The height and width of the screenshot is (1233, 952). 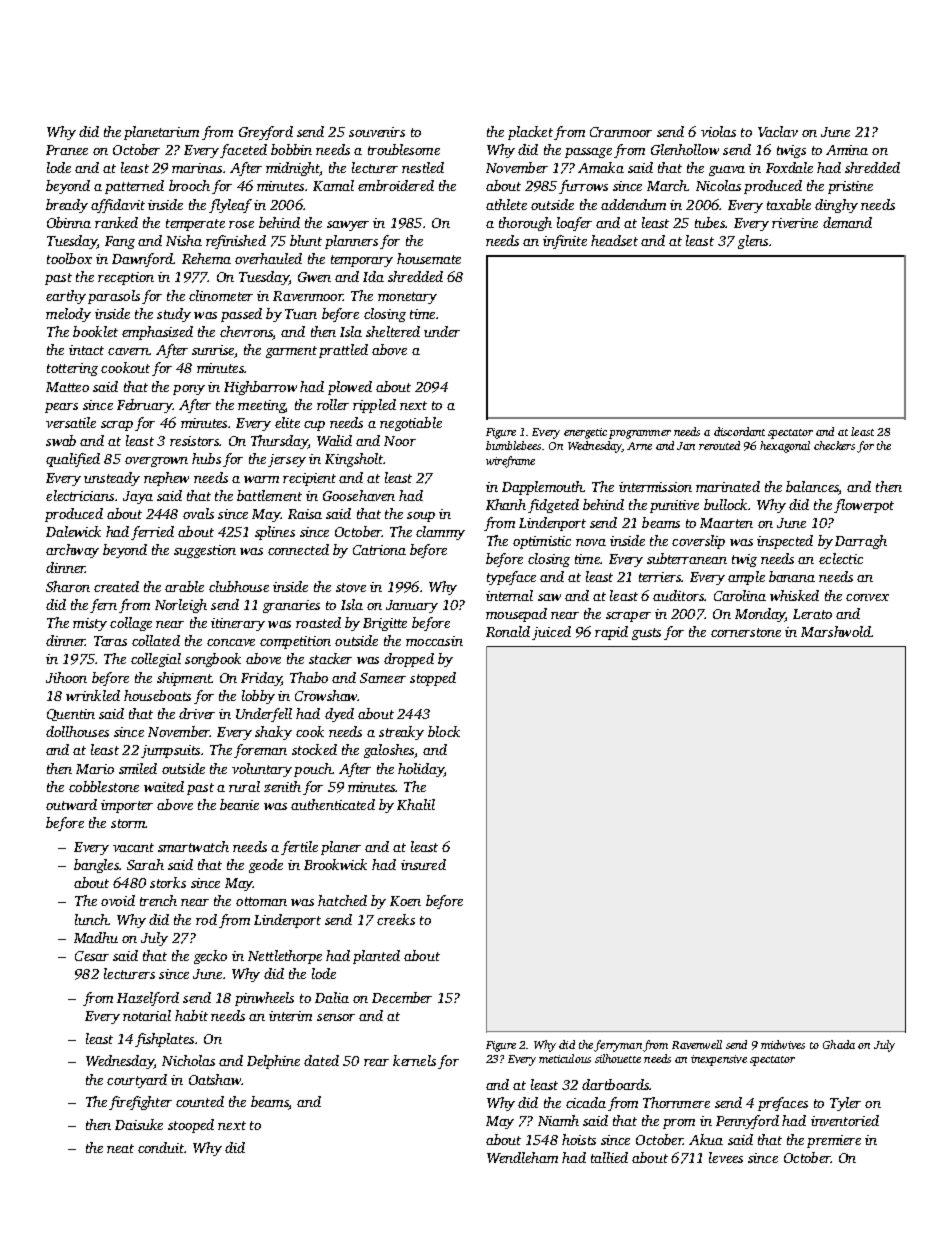 What do you see at coordinates (333, 185) in the screenshot?
I see `Kamal` at bounding box center [333, 185].
